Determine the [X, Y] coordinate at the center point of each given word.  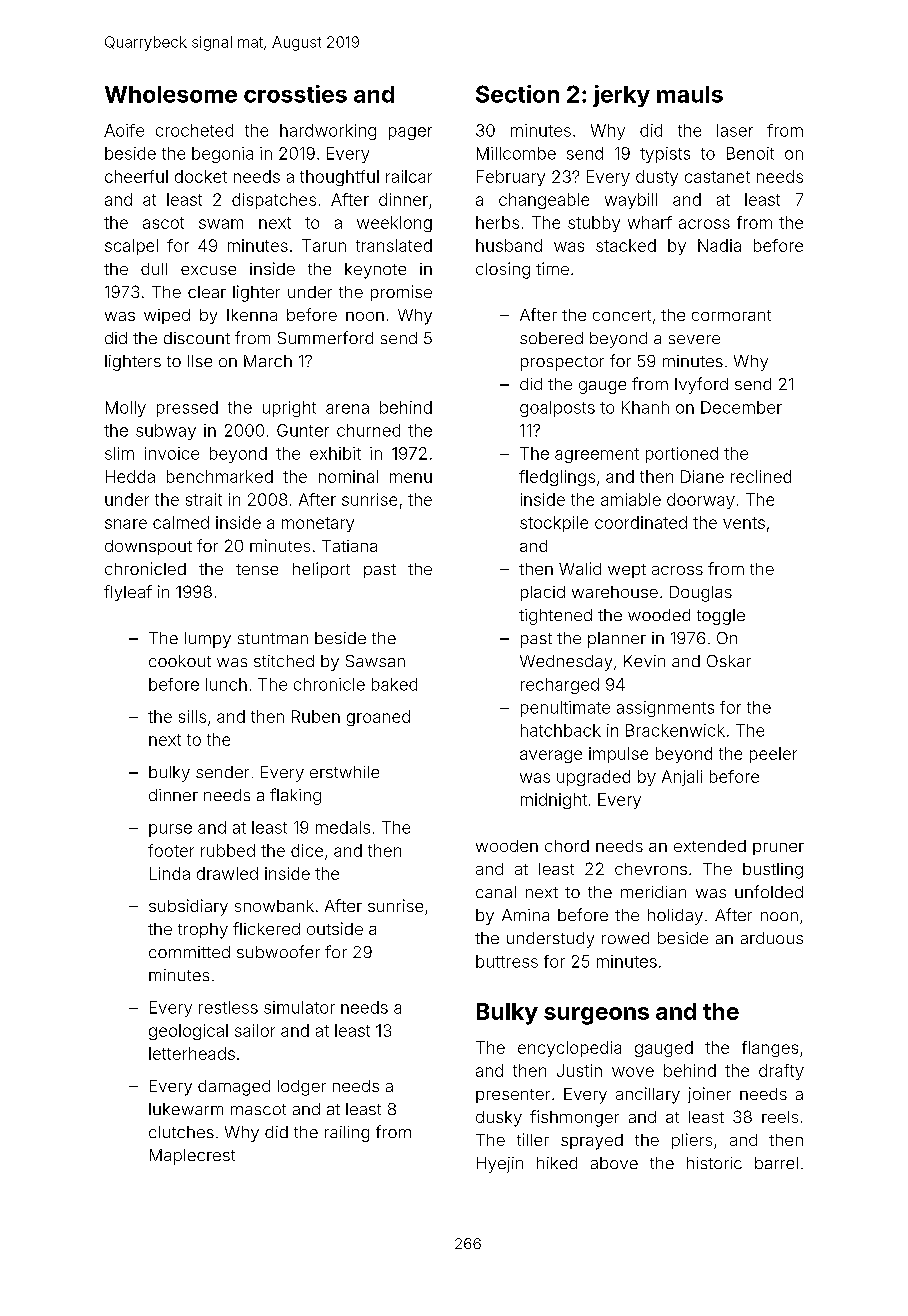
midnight [554, 801]
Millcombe [516, 153]
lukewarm [186, 1109]
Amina [525, 915]
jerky [621, 96]
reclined [761, 476]
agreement [597, 455]
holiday [675, 917]
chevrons [651, 869]
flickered [266, 928]
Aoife [124, 130]
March [268, 361]
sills [192, 716]
